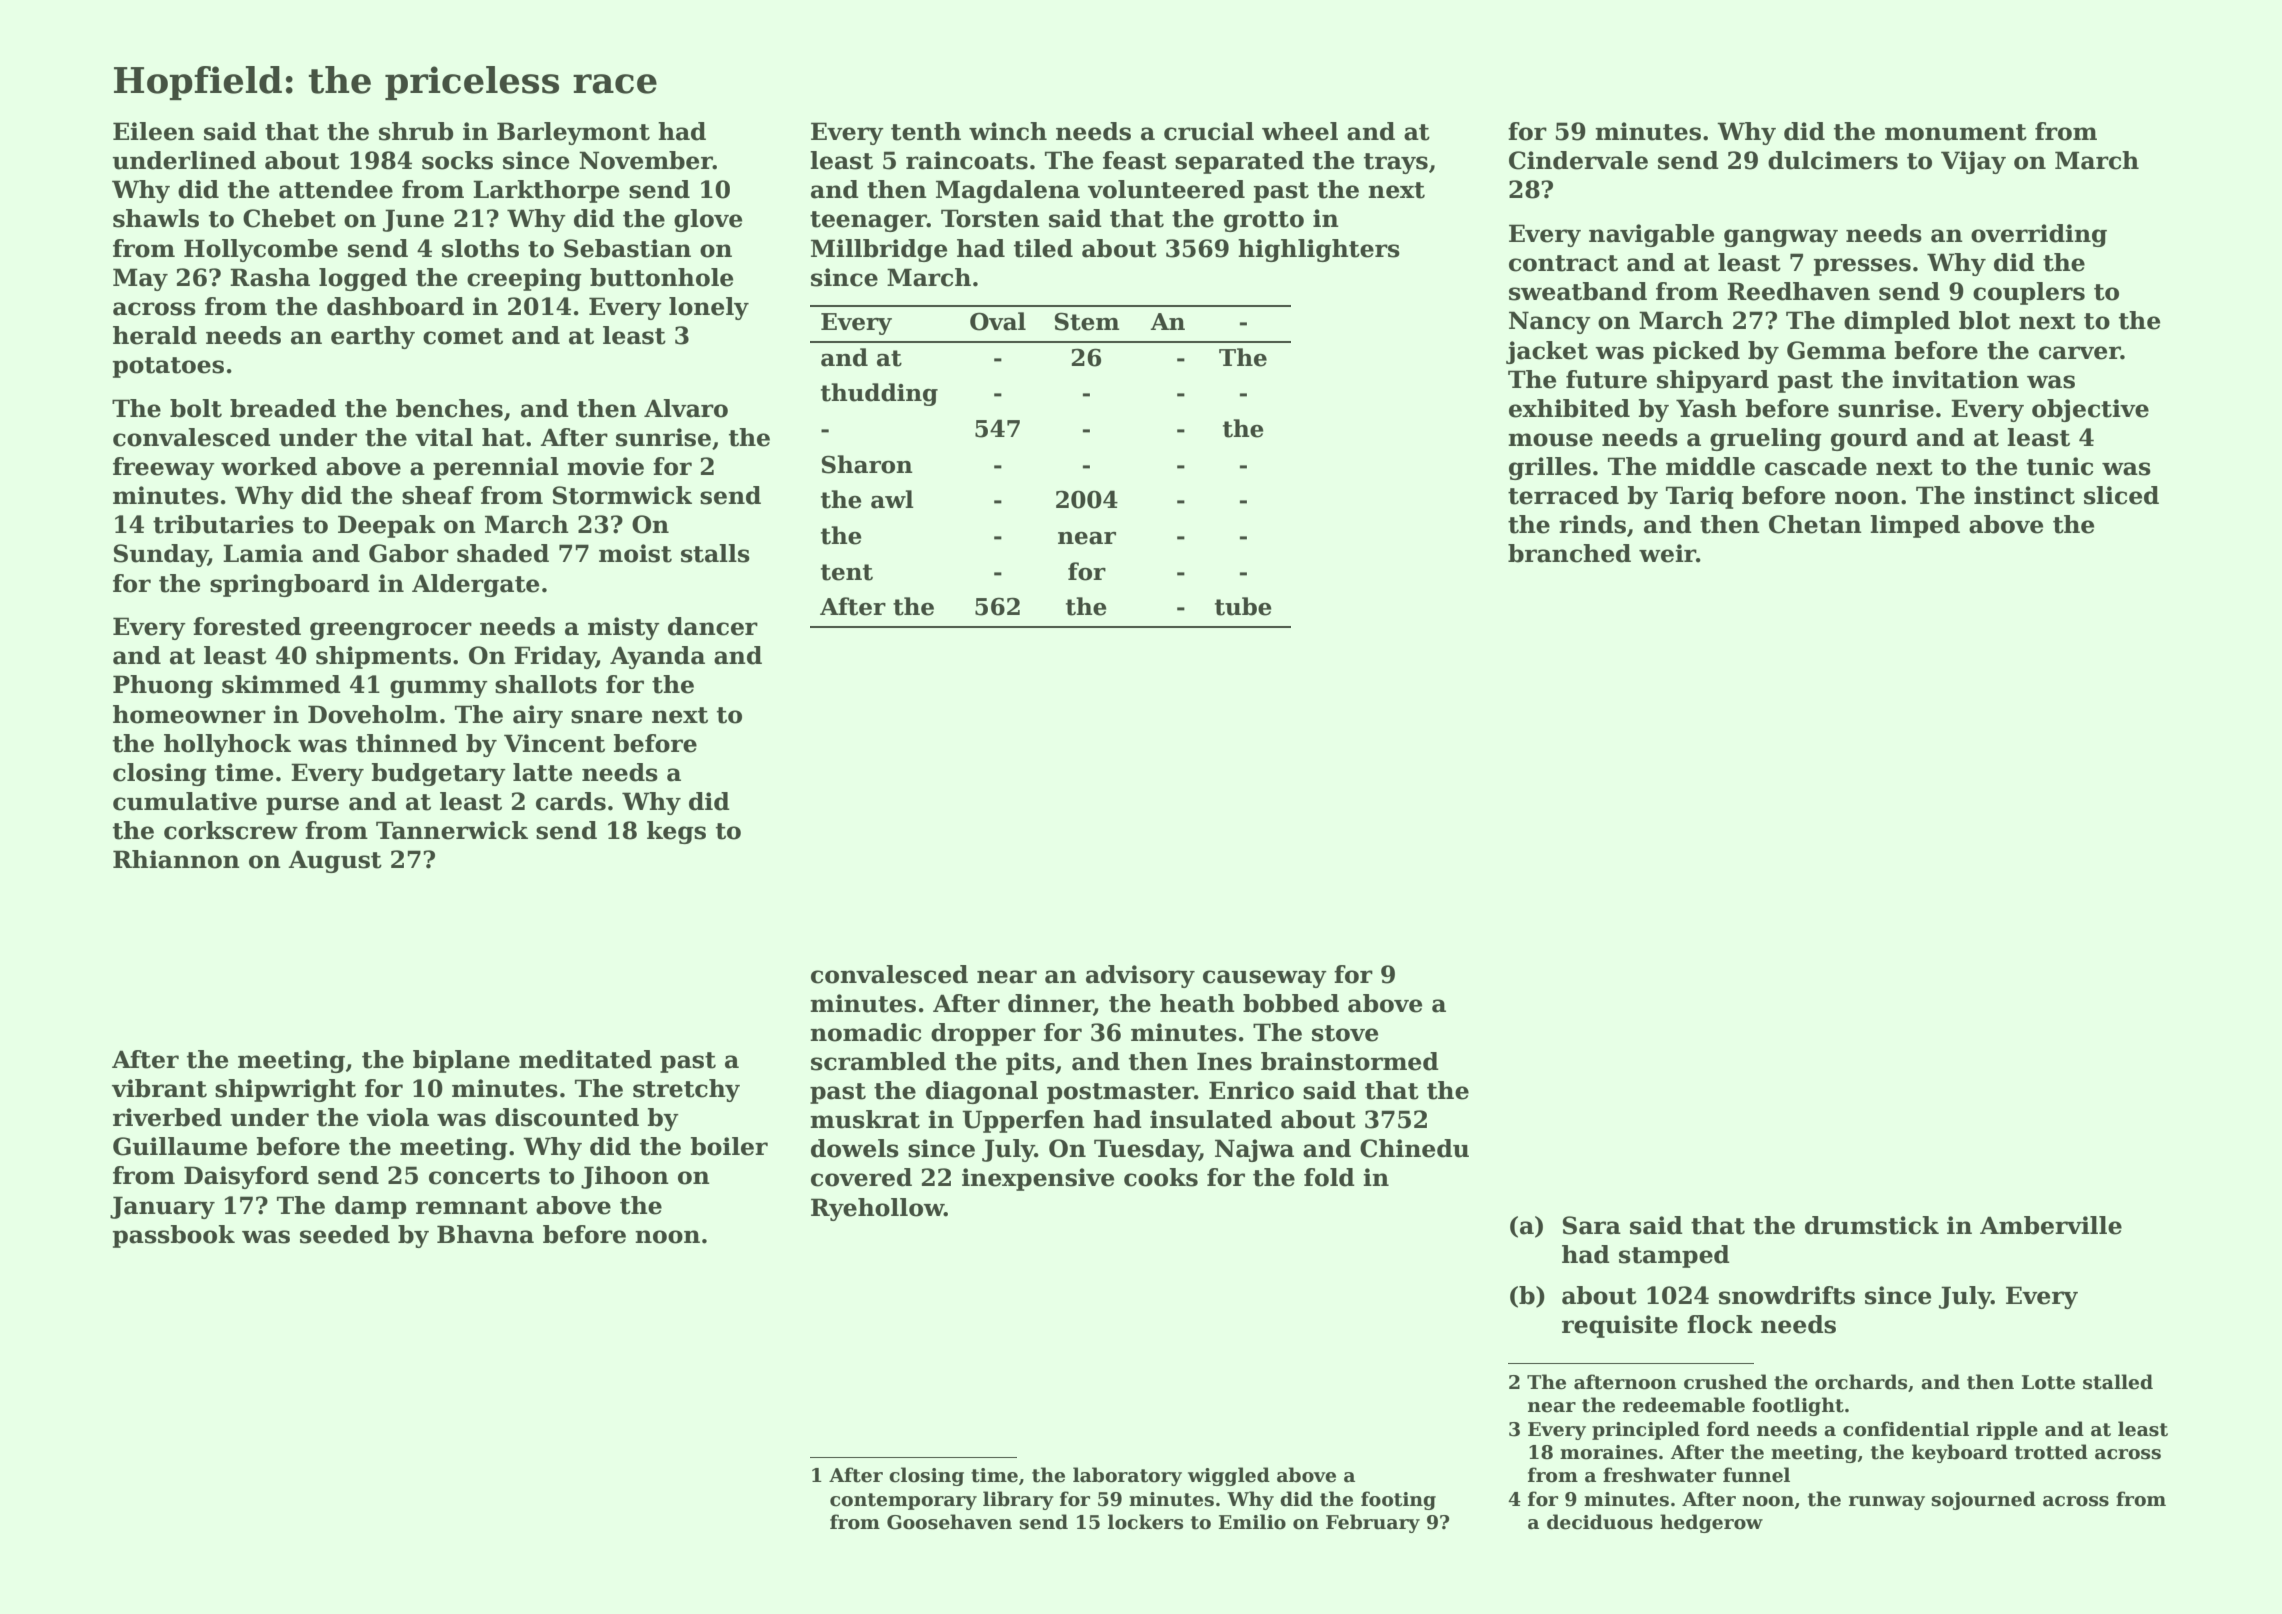  I want to click on Lamia, so click(263, 553).
